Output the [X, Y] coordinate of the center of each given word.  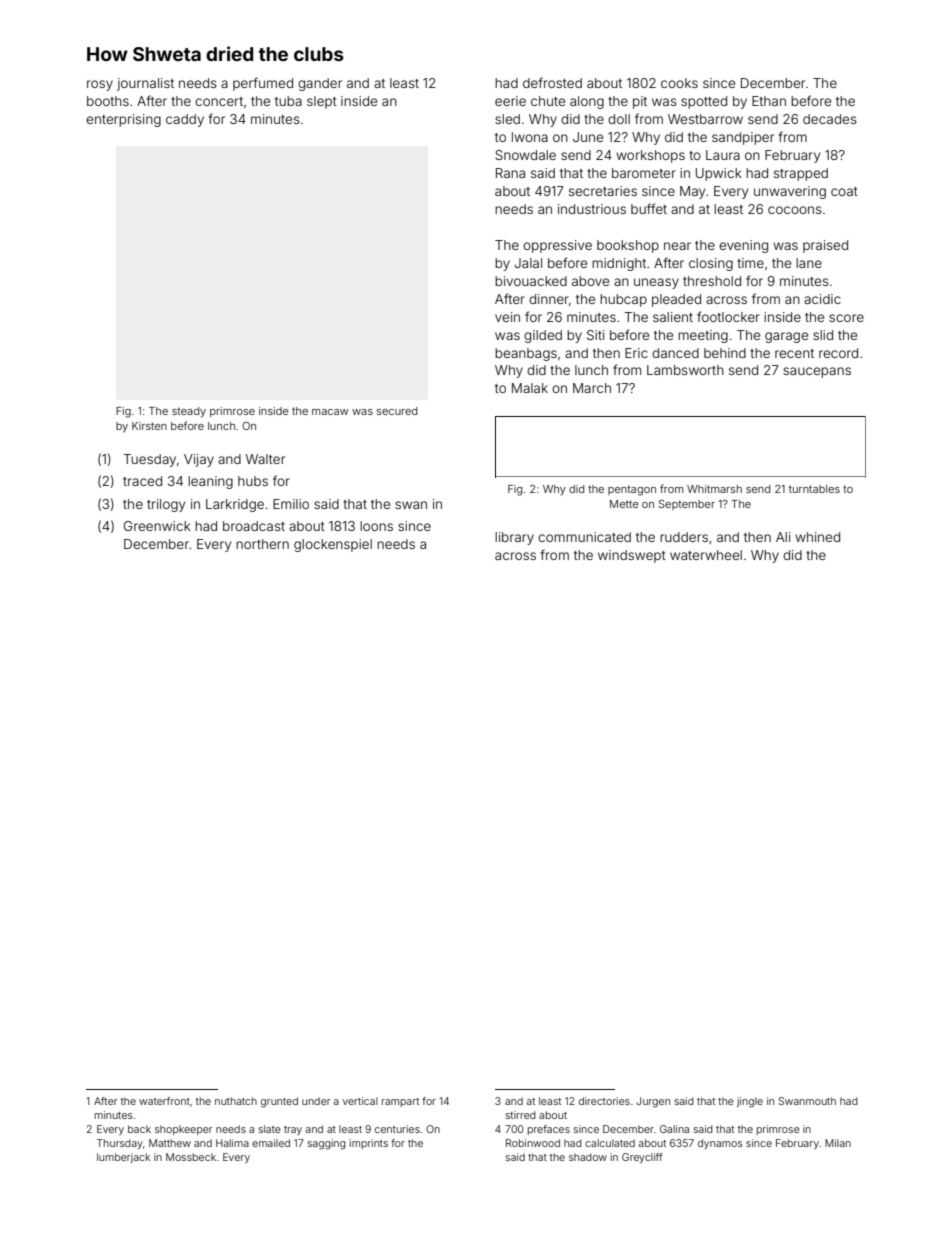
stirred [521, 1115]
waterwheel [706, 555]
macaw [330, 412]
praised [825, 246]
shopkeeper [183, 1130]
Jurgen [653, 1102]
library [514, 538]
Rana [510, 173]
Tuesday [149, 460]
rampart [400, 1102]
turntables [814, 489]
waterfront [164, 1101]
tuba [288, 101]
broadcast [254, 526]
